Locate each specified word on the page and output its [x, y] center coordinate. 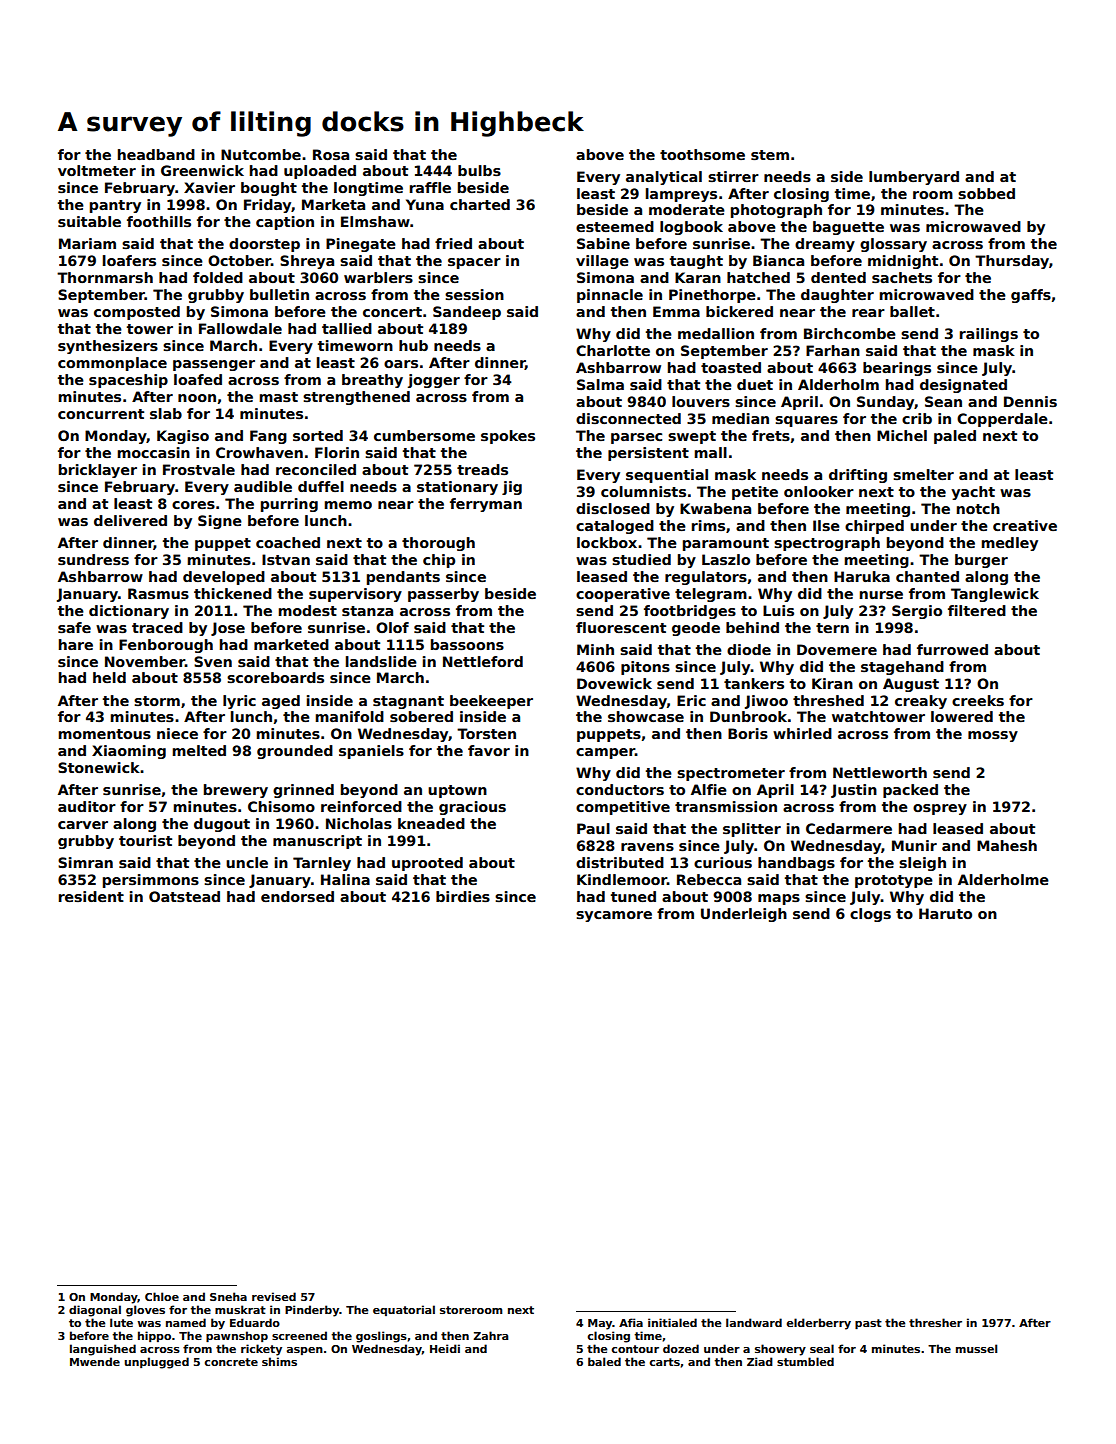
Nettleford [483, 661]
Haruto [945, 913]
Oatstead [184, 896]
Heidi [445, 1348]
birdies [463, 896]
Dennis [1030, 401]
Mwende [95, 1361]
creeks [978, 700]
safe [74, 627]
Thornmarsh [105, 277]
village [602, 262]
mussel [976, 1348]
